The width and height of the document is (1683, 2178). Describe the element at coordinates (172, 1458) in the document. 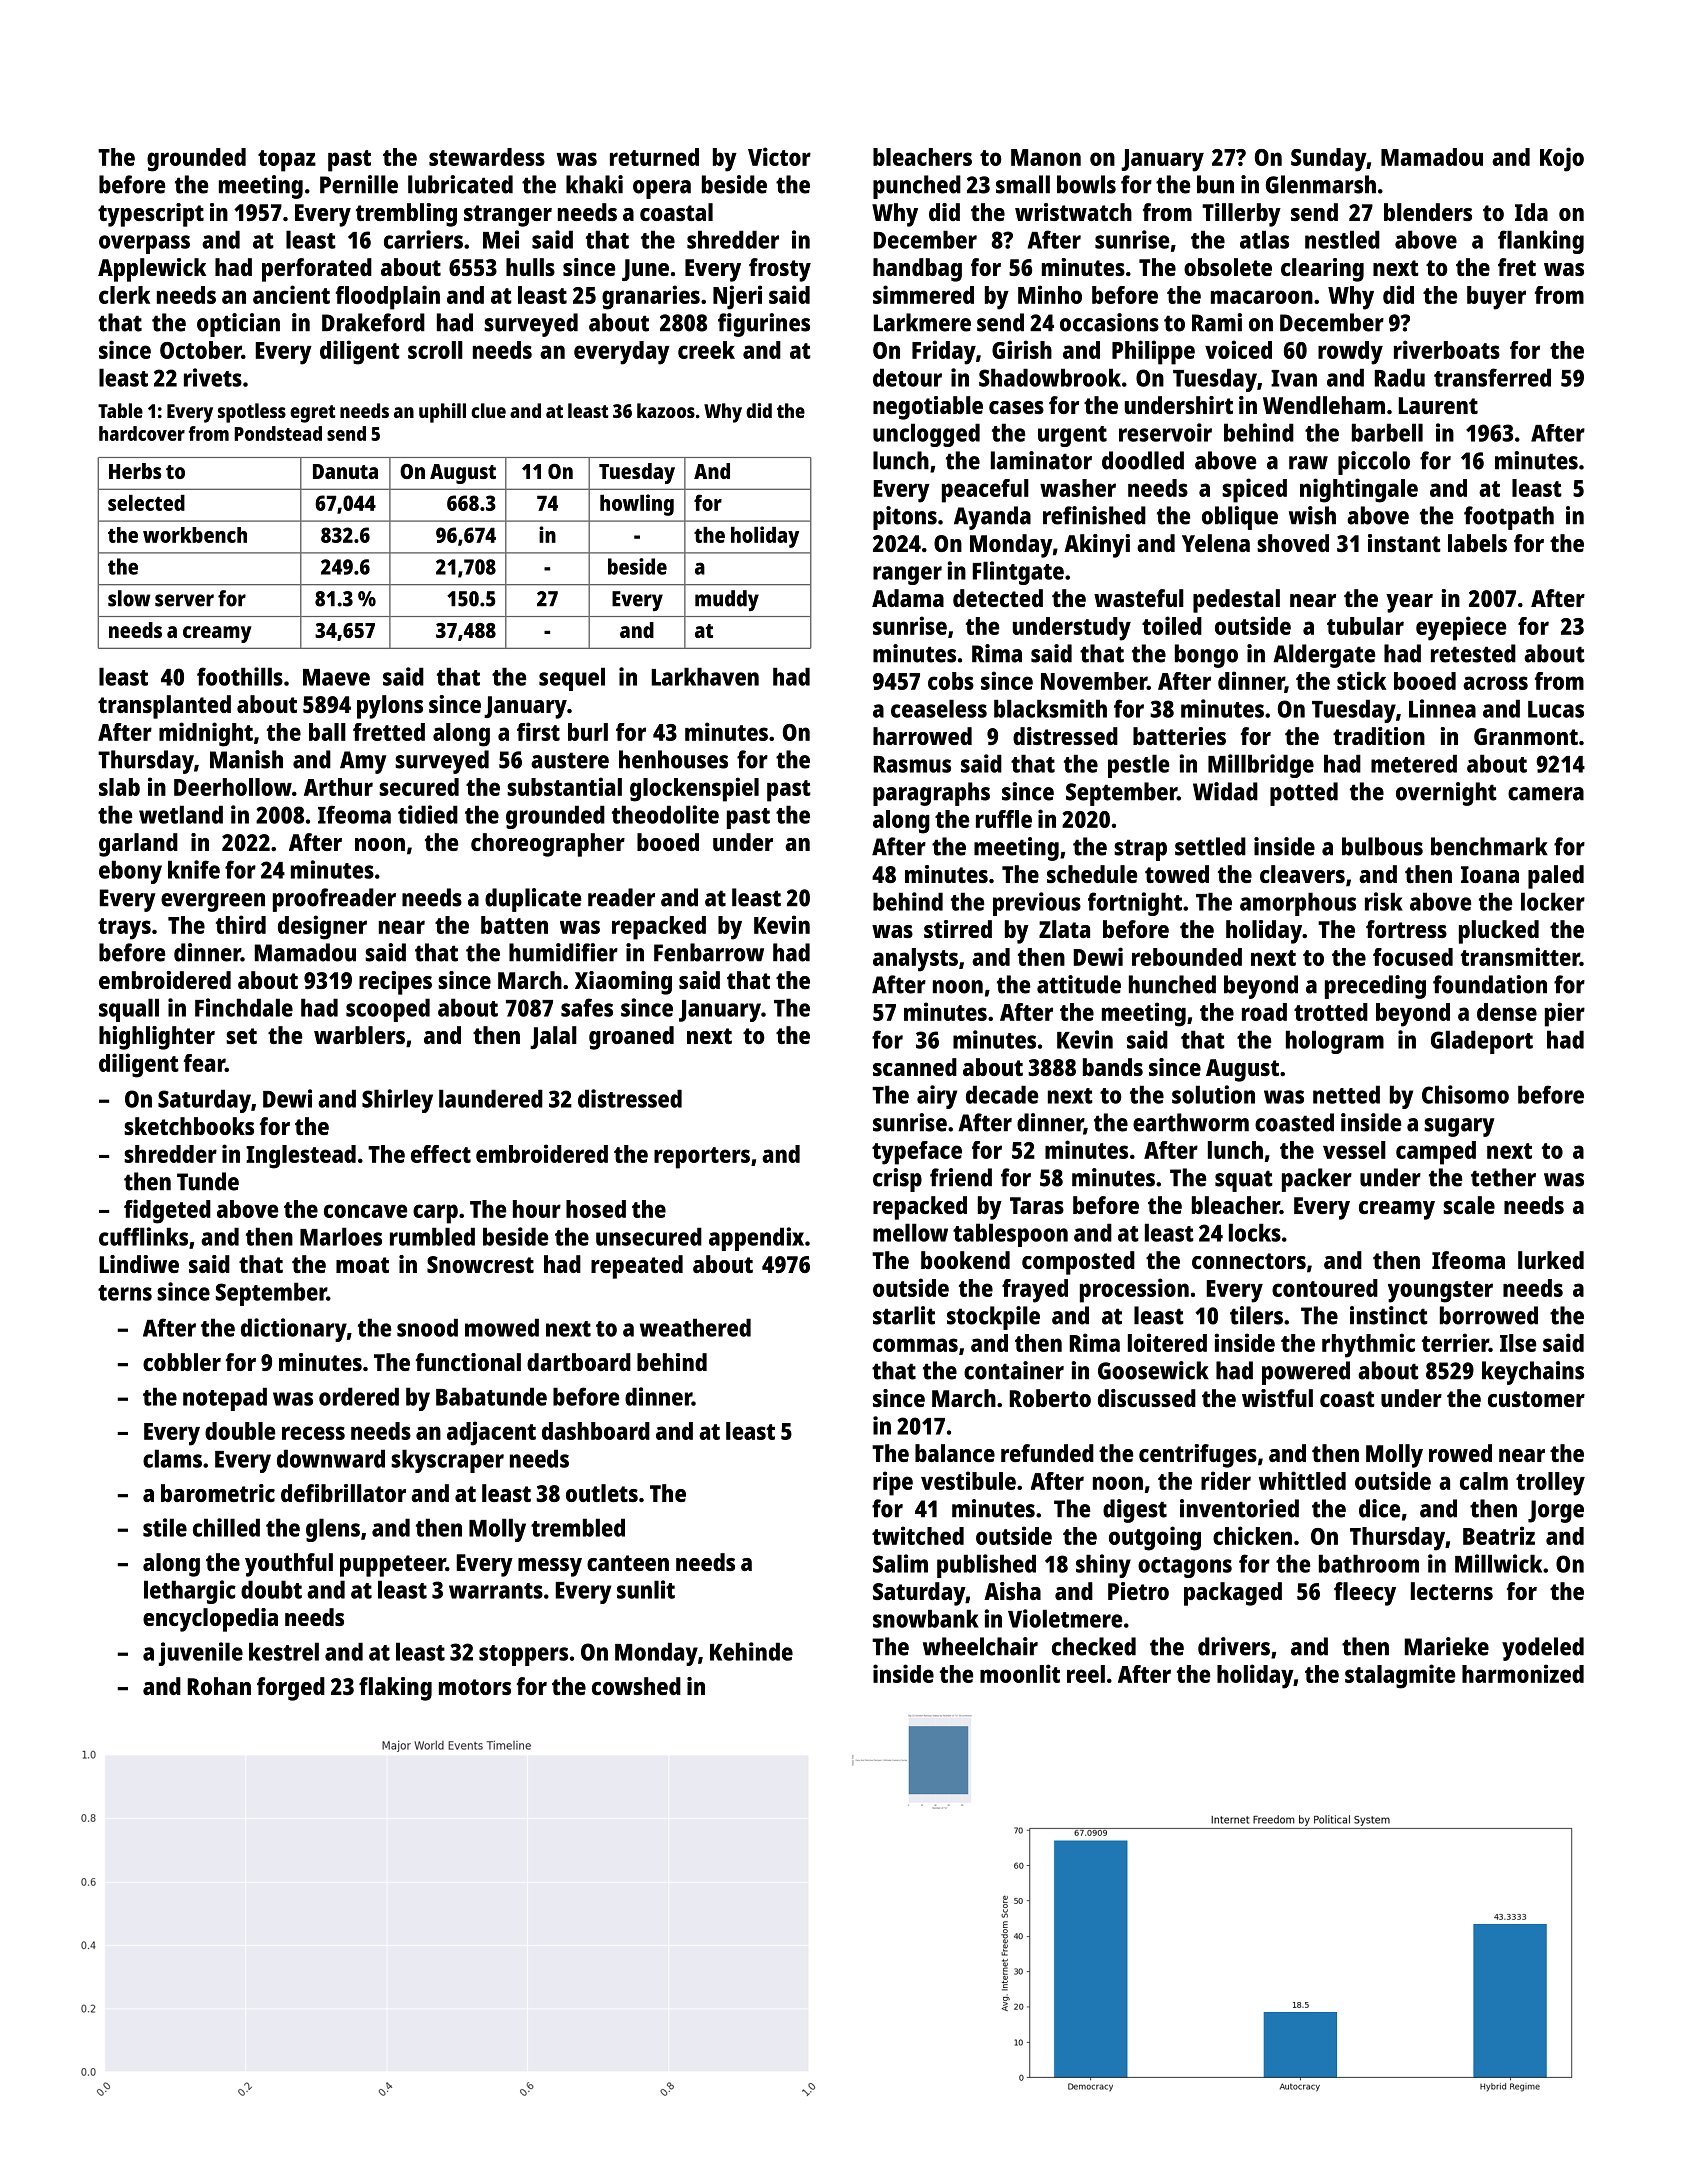

I see `clams` at that location.
